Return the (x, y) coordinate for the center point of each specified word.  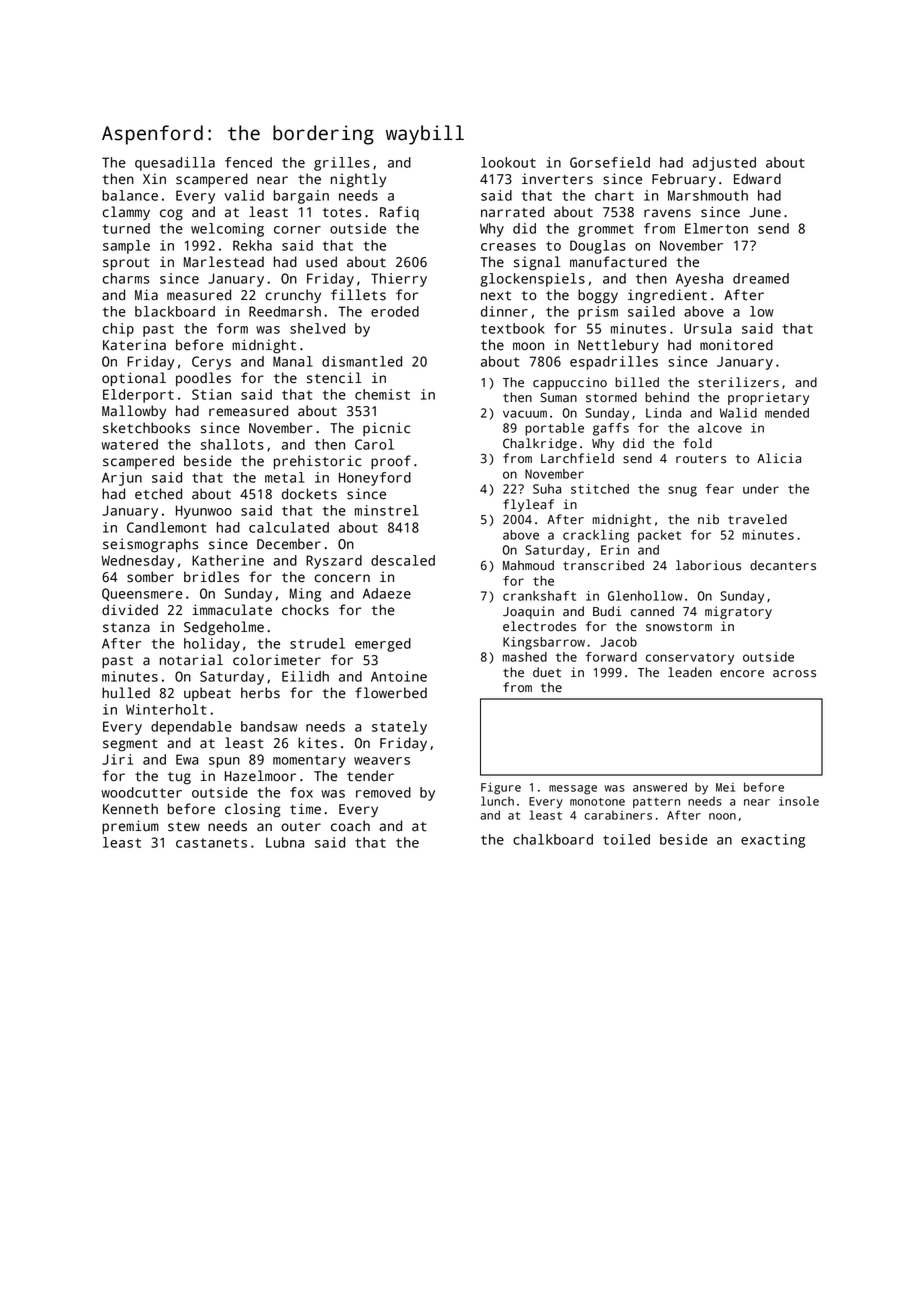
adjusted (724, 164)
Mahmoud (528, 565)
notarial (191, 660)
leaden (690, 672)
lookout (508, 162)
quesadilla (175, 164)
